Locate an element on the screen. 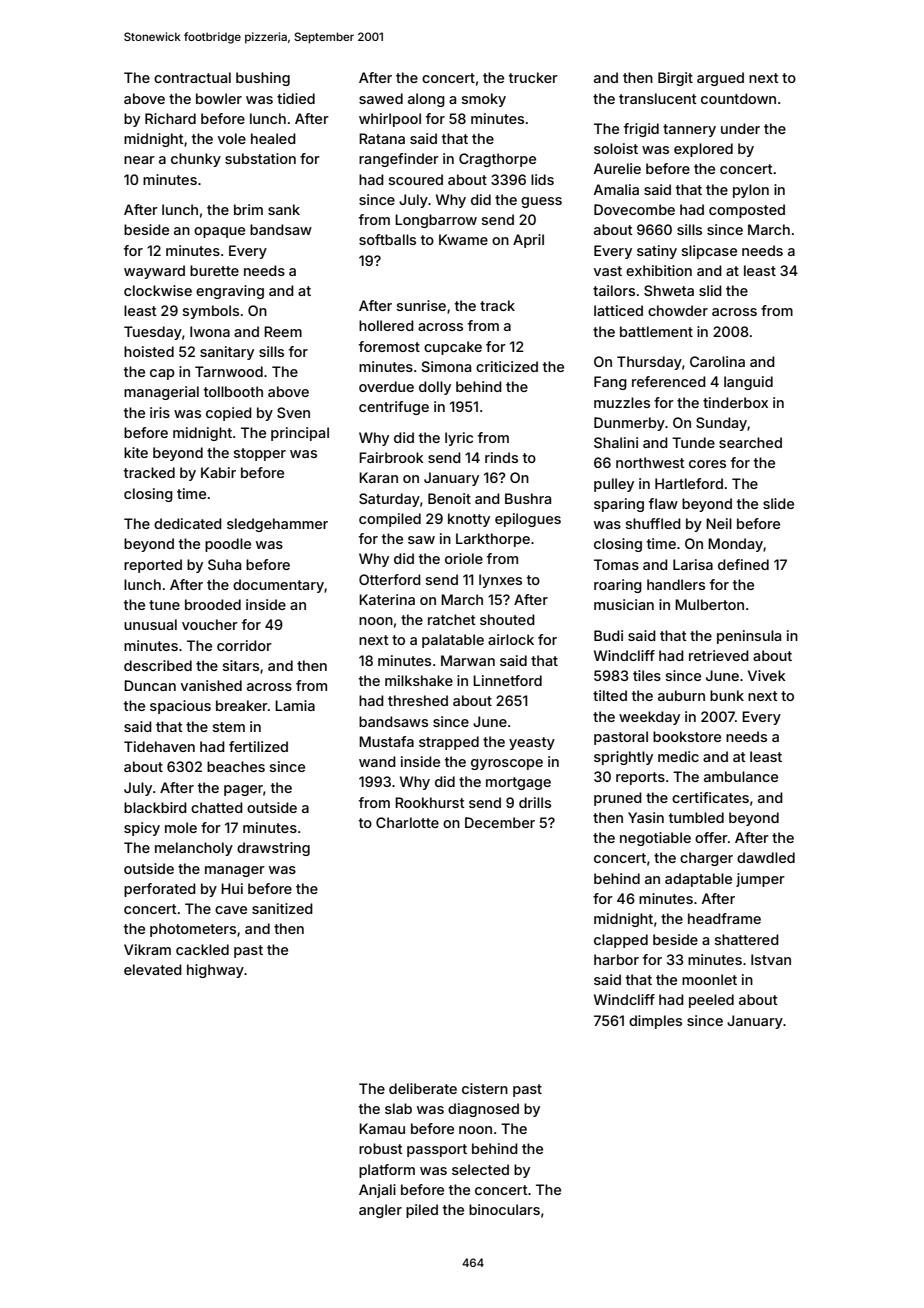  clapped is located at coordinates (621, 941).
